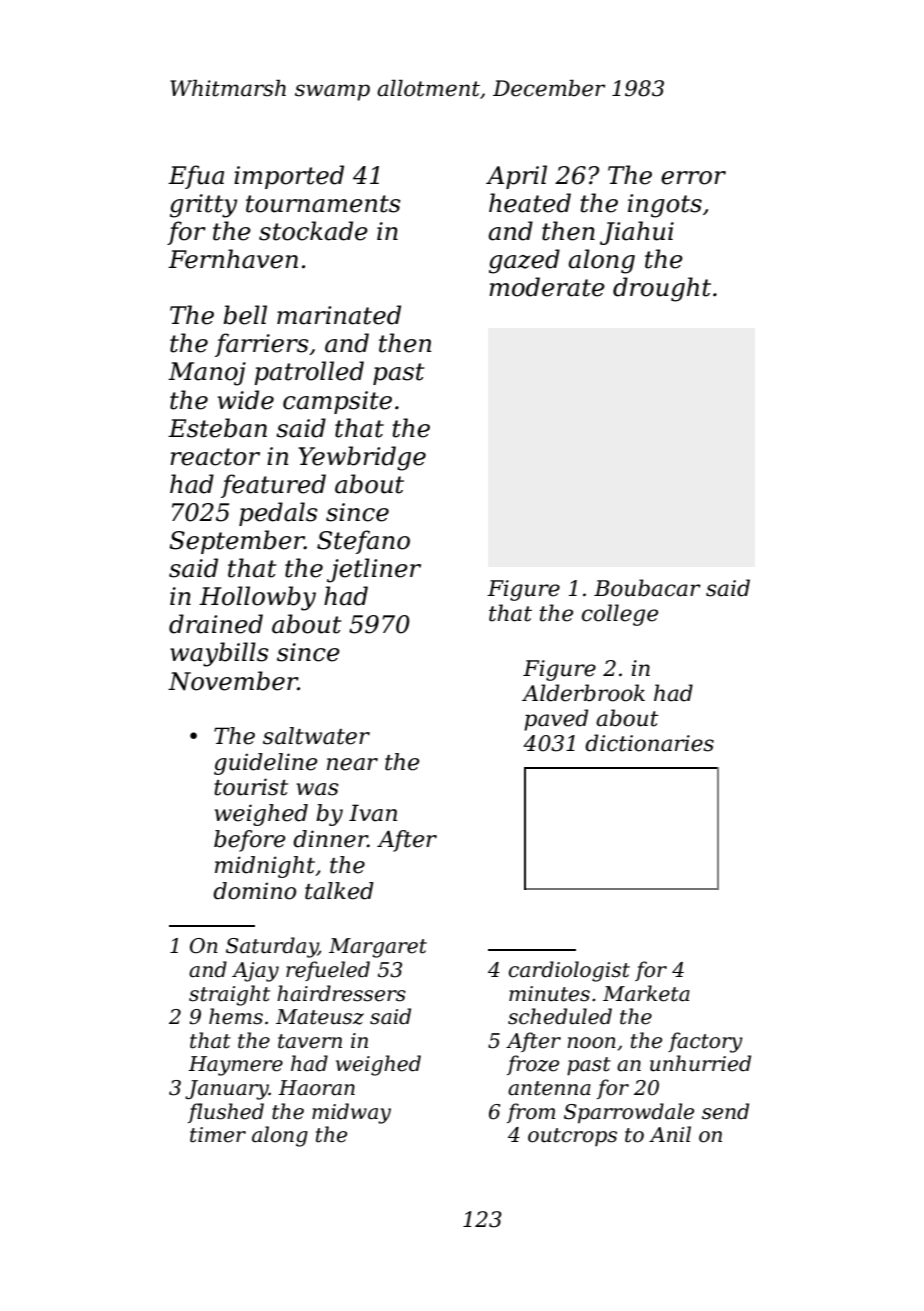  Describe the element at coordinates (216, 624) in the document. I see `drained` at that location.
